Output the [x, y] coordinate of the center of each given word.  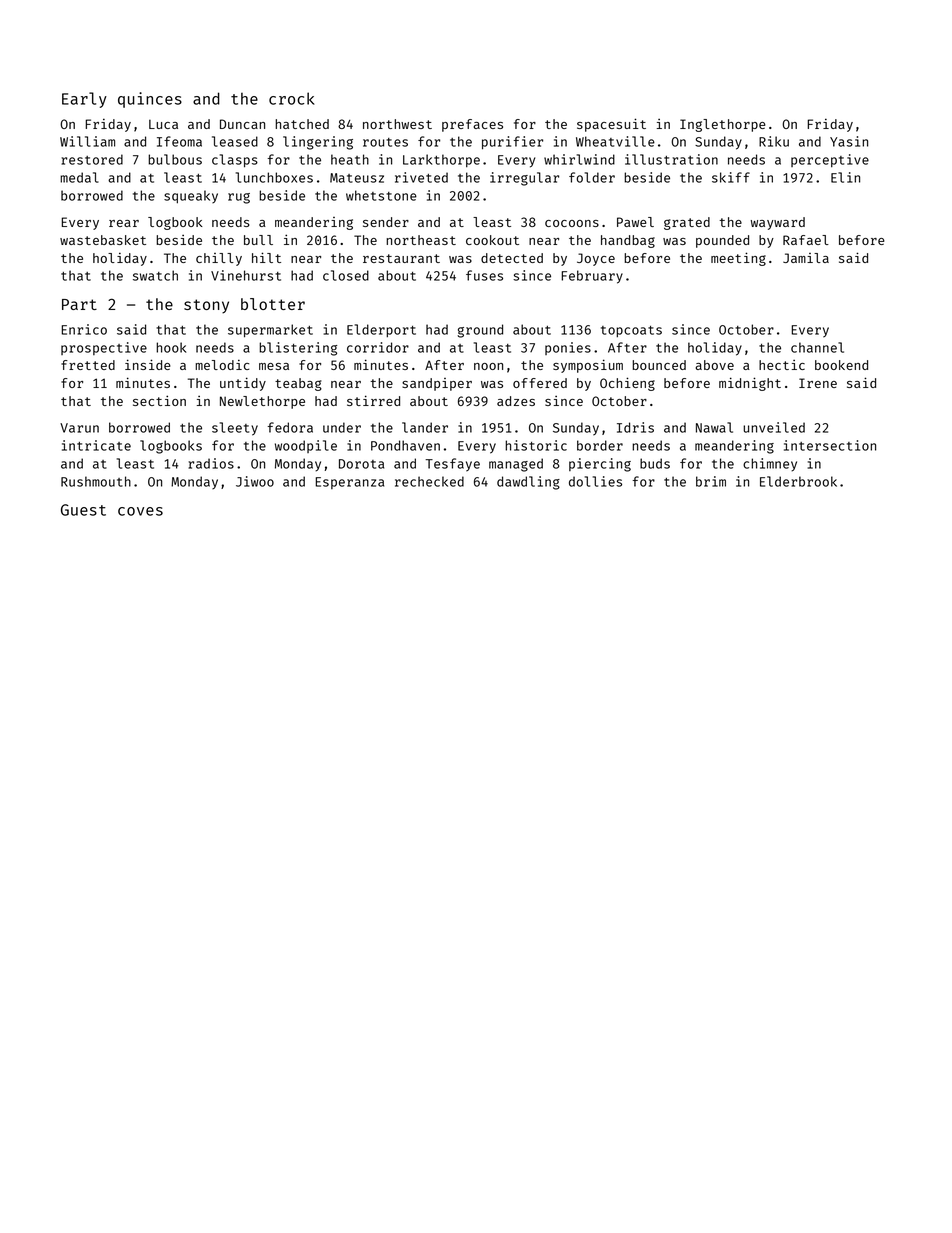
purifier [512, 143]
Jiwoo [255, 481]
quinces [150, 100]
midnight [750, 384]
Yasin [849, 141]
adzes [516, 401]
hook [171, 347]
